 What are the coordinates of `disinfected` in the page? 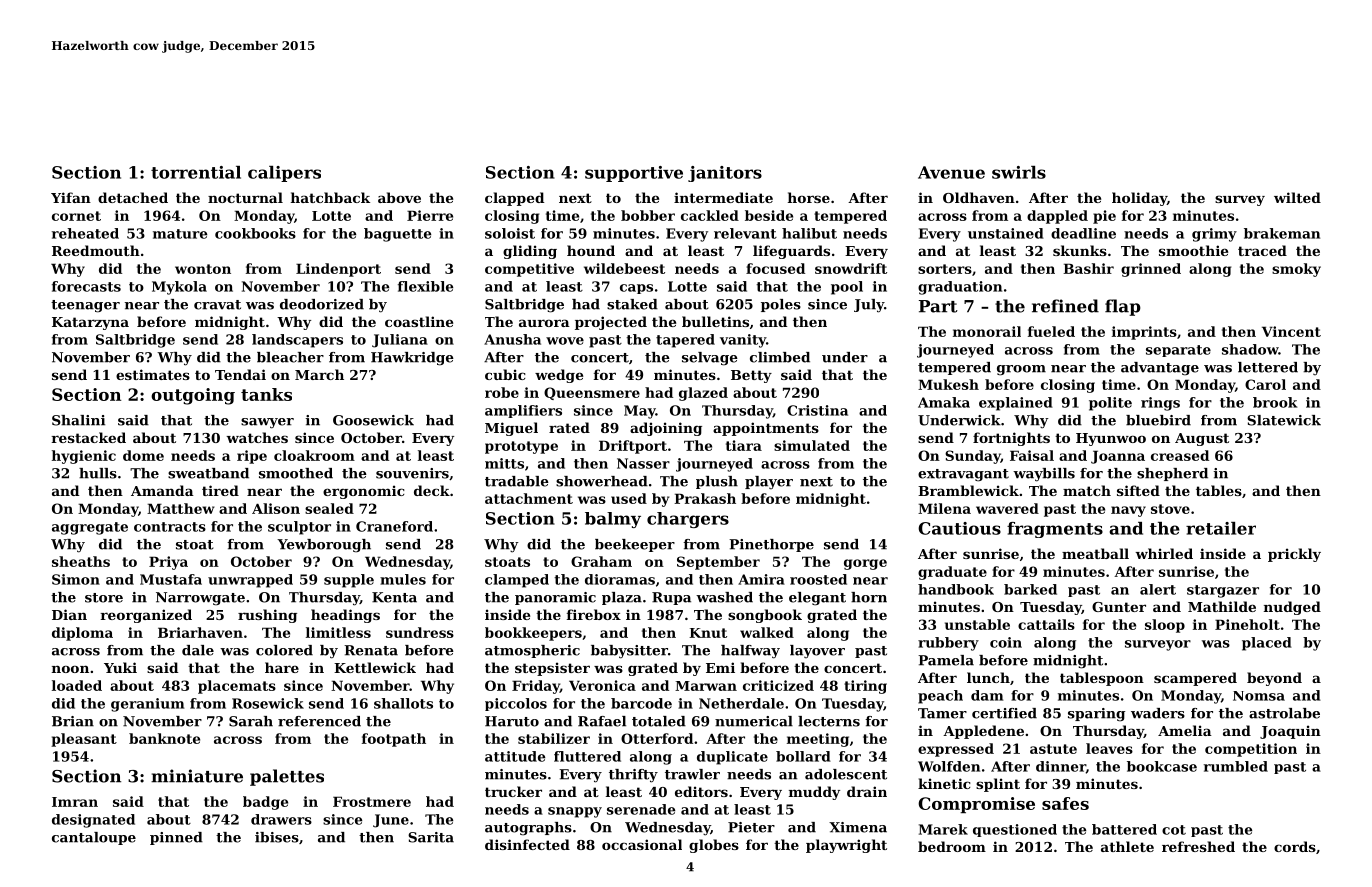 It's located at (527, 844).
